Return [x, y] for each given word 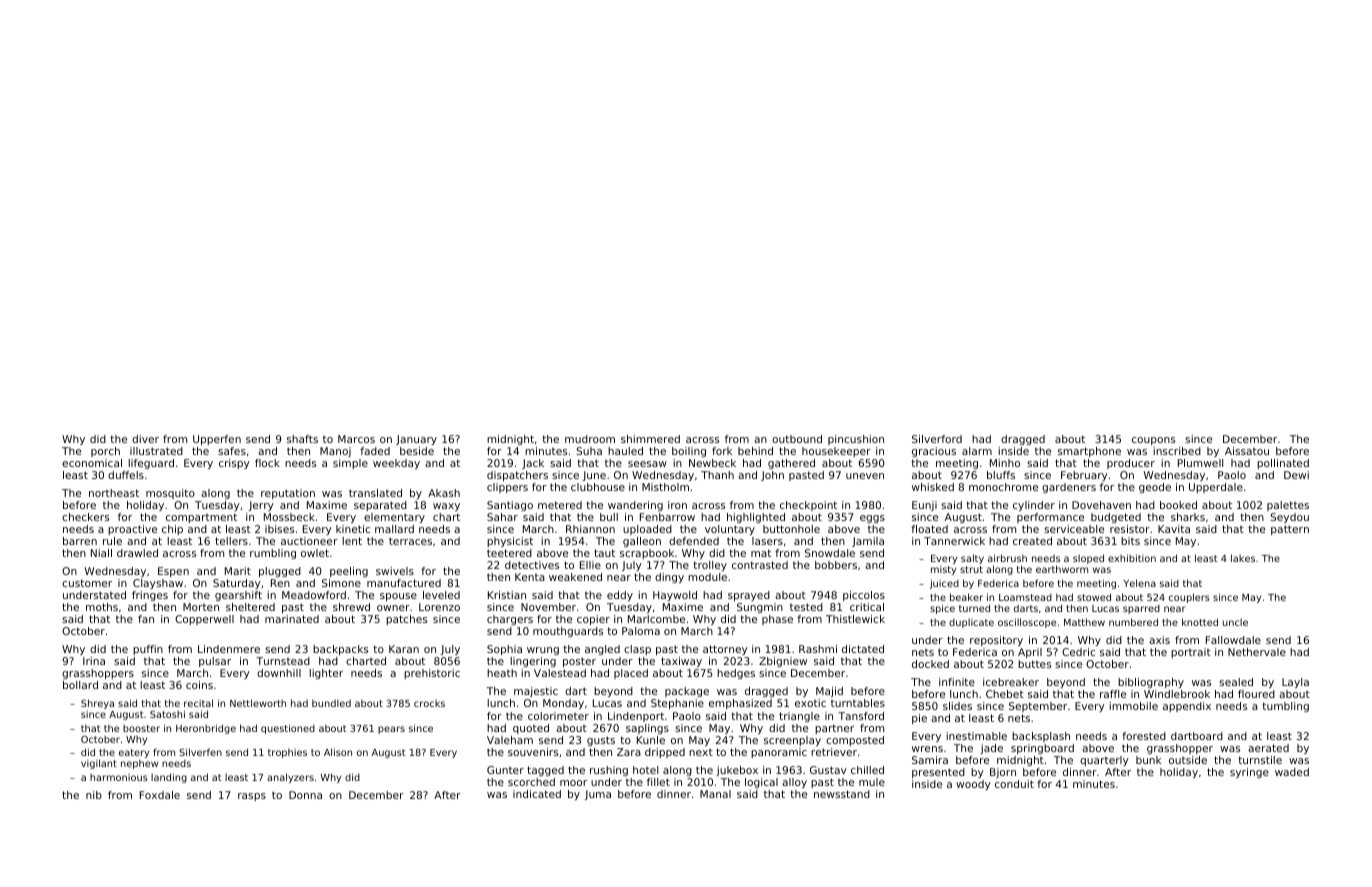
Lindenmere [229, 649]
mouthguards [568, 632]
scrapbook [647, 554]
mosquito [170, 494]
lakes [1243, 558]
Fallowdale [1233, 640]
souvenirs [533, 752]
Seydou [1289, 518]
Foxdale [160, 795]
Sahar [502, 517]
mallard [394, 529]
